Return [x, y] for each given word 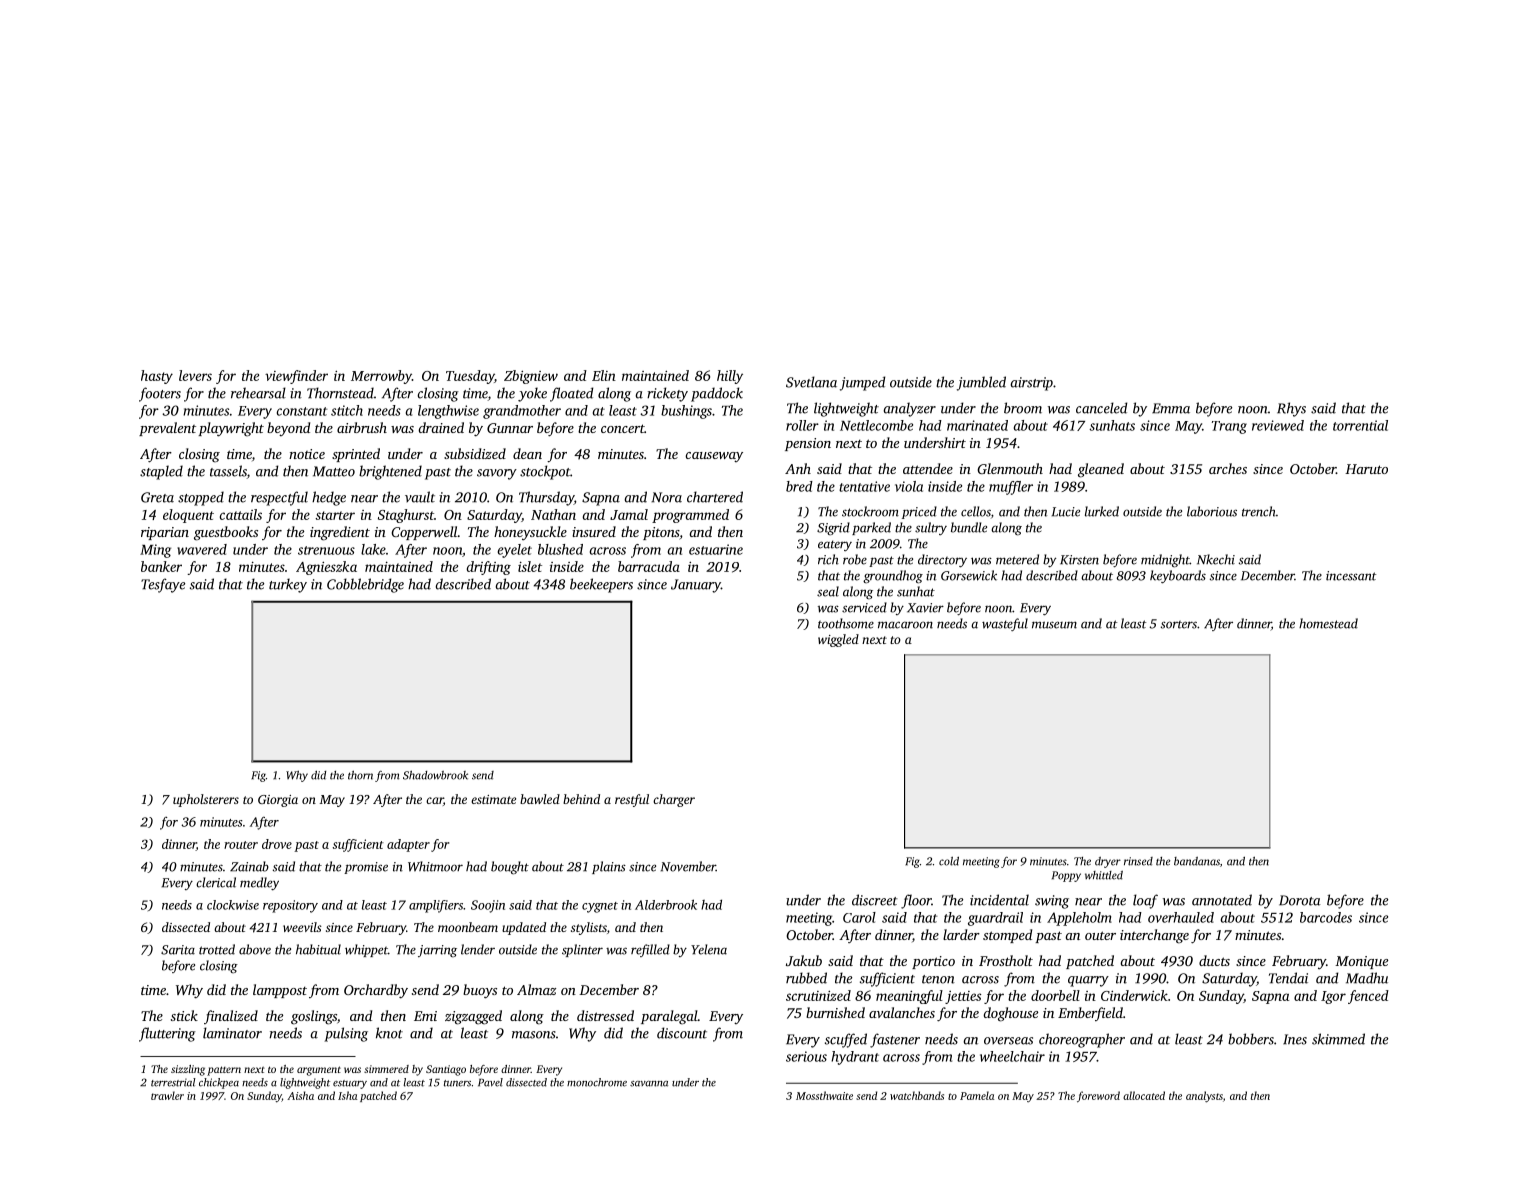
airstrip [1031, 384]
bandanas [1197, 861]
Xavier [925, 608]
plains [609, 867]
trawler [167, 1095]
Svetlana [811, 382]
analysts [1204, 1097]
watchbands [917, 1095]
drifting [489, 568]
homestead [1328, 623]
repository [290, 906]
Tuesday [470, 377]
